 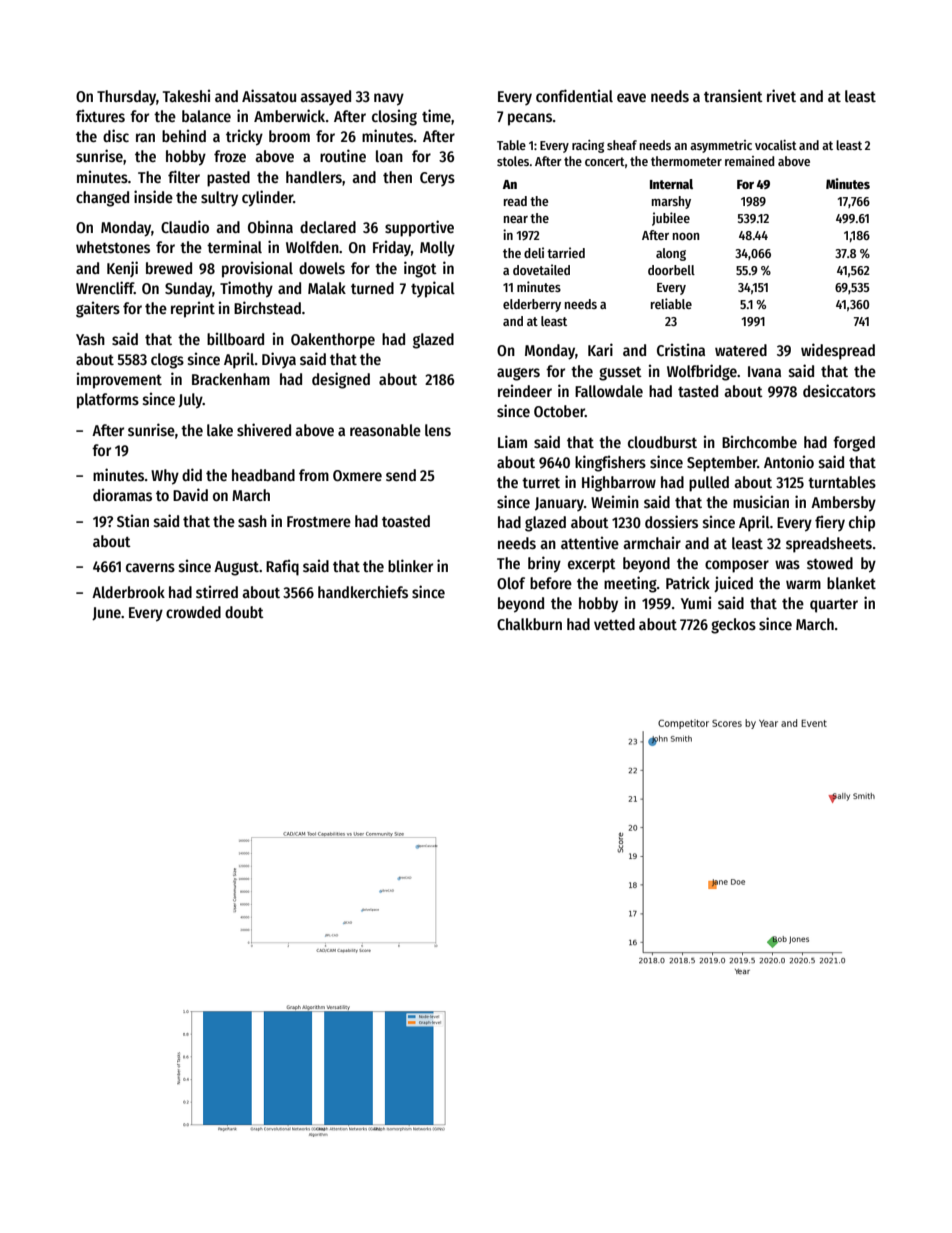 I want to click on doubt, so click(x=244, y=612).
